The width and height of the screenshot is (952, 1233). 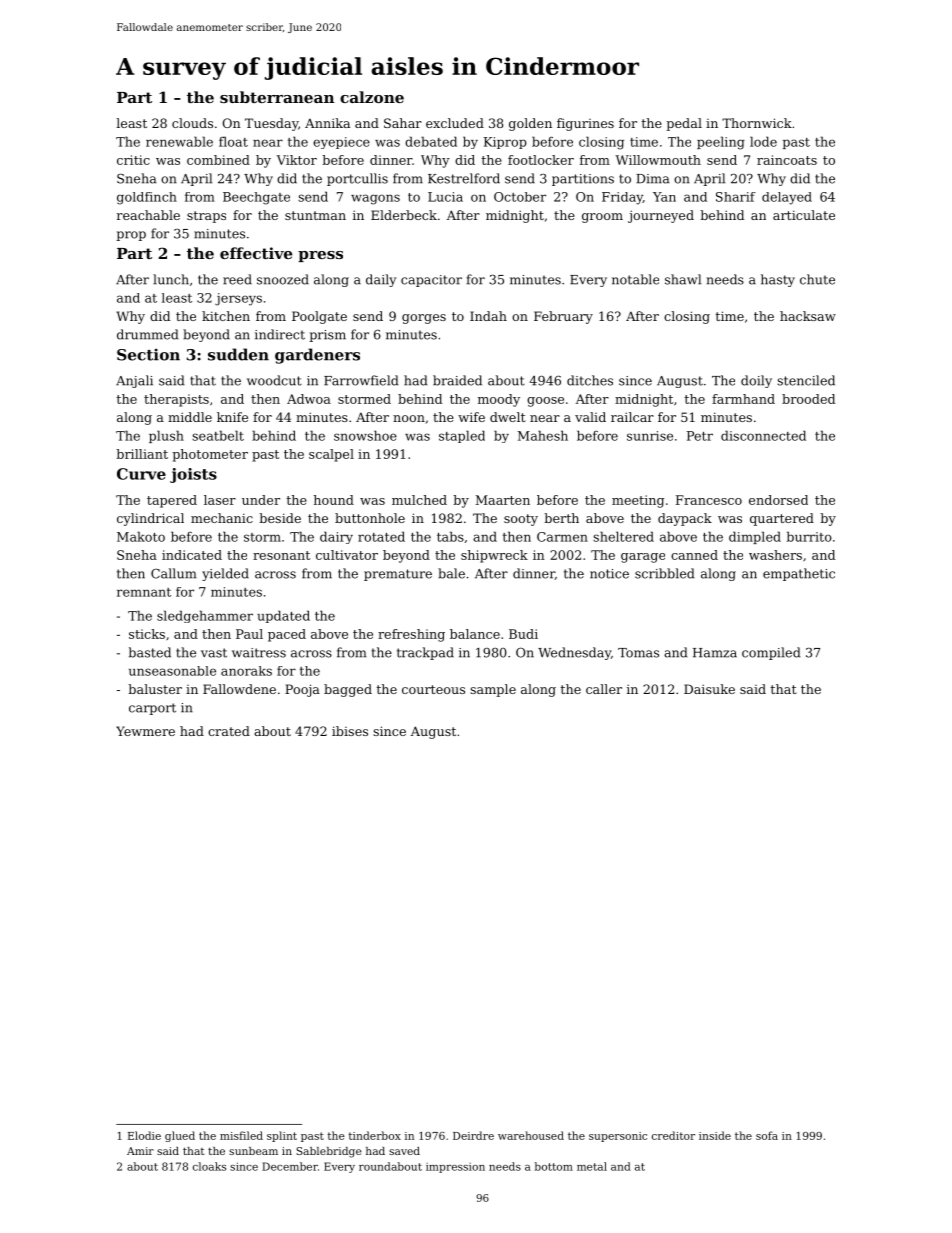 What do you see at coordinates (133, 160) in the screenshot?
I see `critic` at bounding box center [133, 160].
